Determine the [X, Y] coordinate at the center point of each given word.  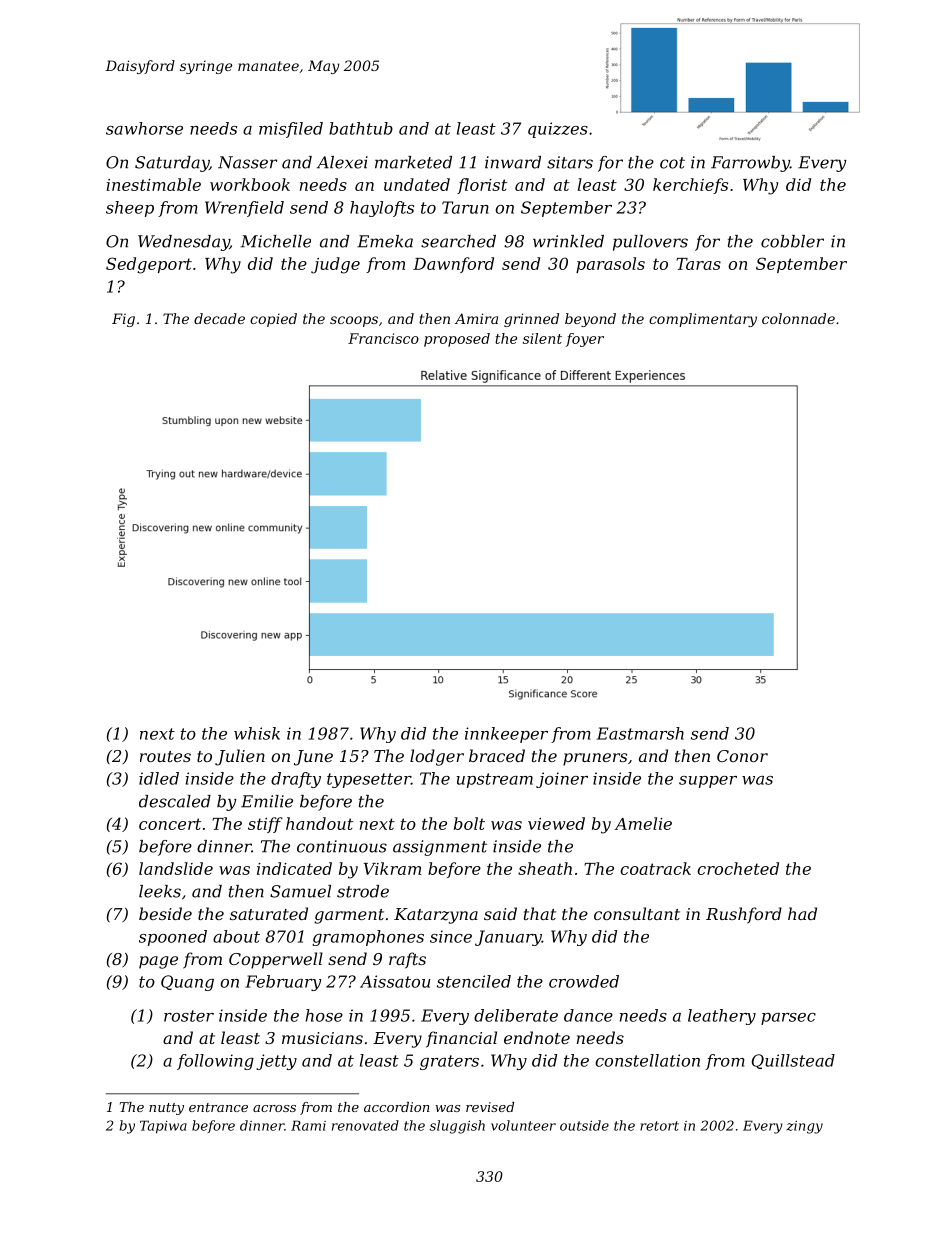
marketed [413, 162]
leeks [160, 891]
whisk [257, 733]
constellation [647, 1060]
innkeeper [506, 735]
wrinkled [568, 241]
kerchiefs [690, 186]
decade [219, 318]
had [802, 913]
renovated [365, 1125]
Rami [308, 1125]
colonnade [798, 318]
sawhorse [144, 128]
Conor [742, 756]
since [451, 936]
